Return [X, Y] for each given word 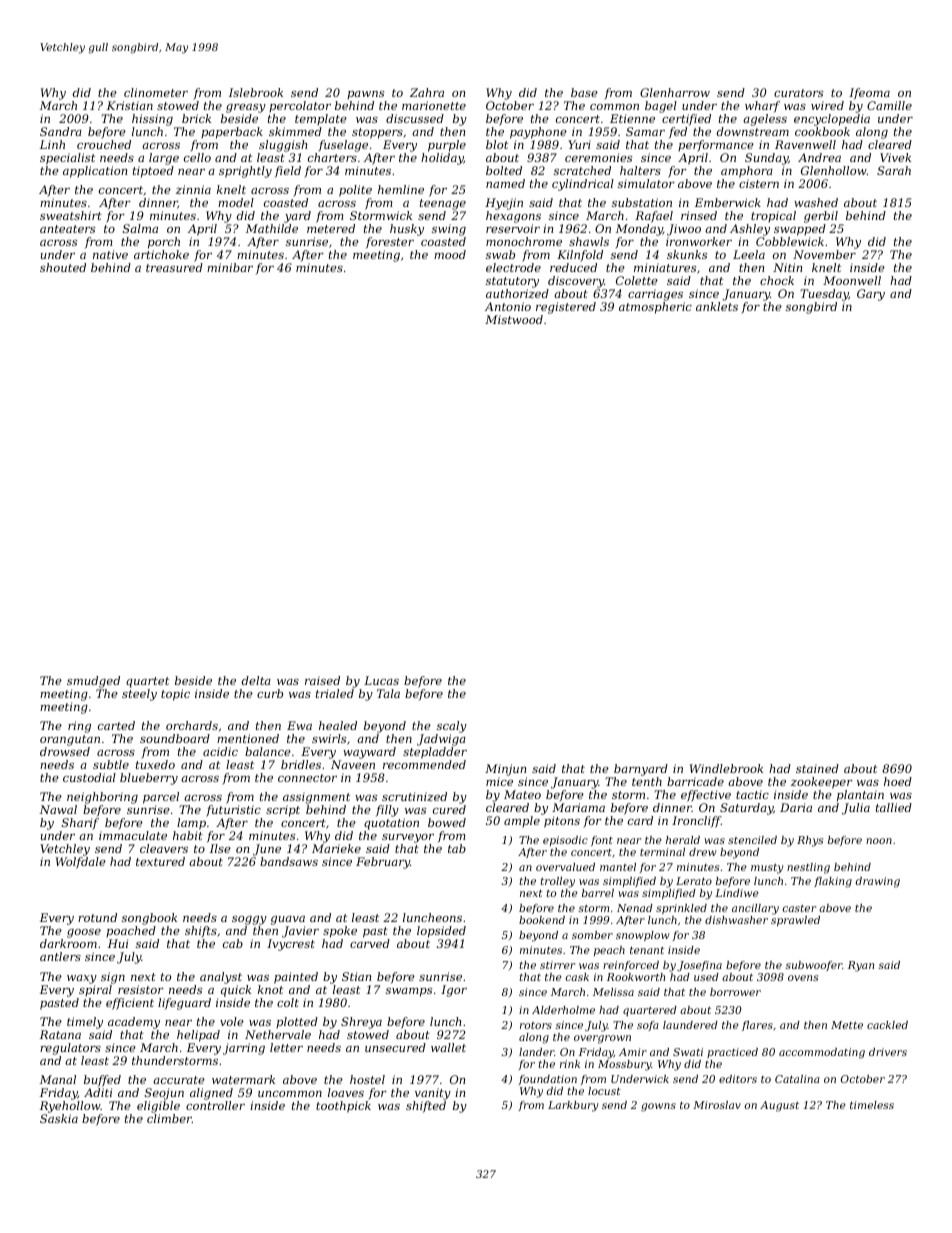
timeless [872, 1105]
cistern [759, 183]
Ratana [60, 1034]
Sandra [61, 131]
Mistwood [514, 319]
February [383, 863]
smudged [93, 682]
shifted [426, 1106]
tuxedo [155, 764]
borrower [735, 992]
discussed [415, 118]
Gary [871, 295]
